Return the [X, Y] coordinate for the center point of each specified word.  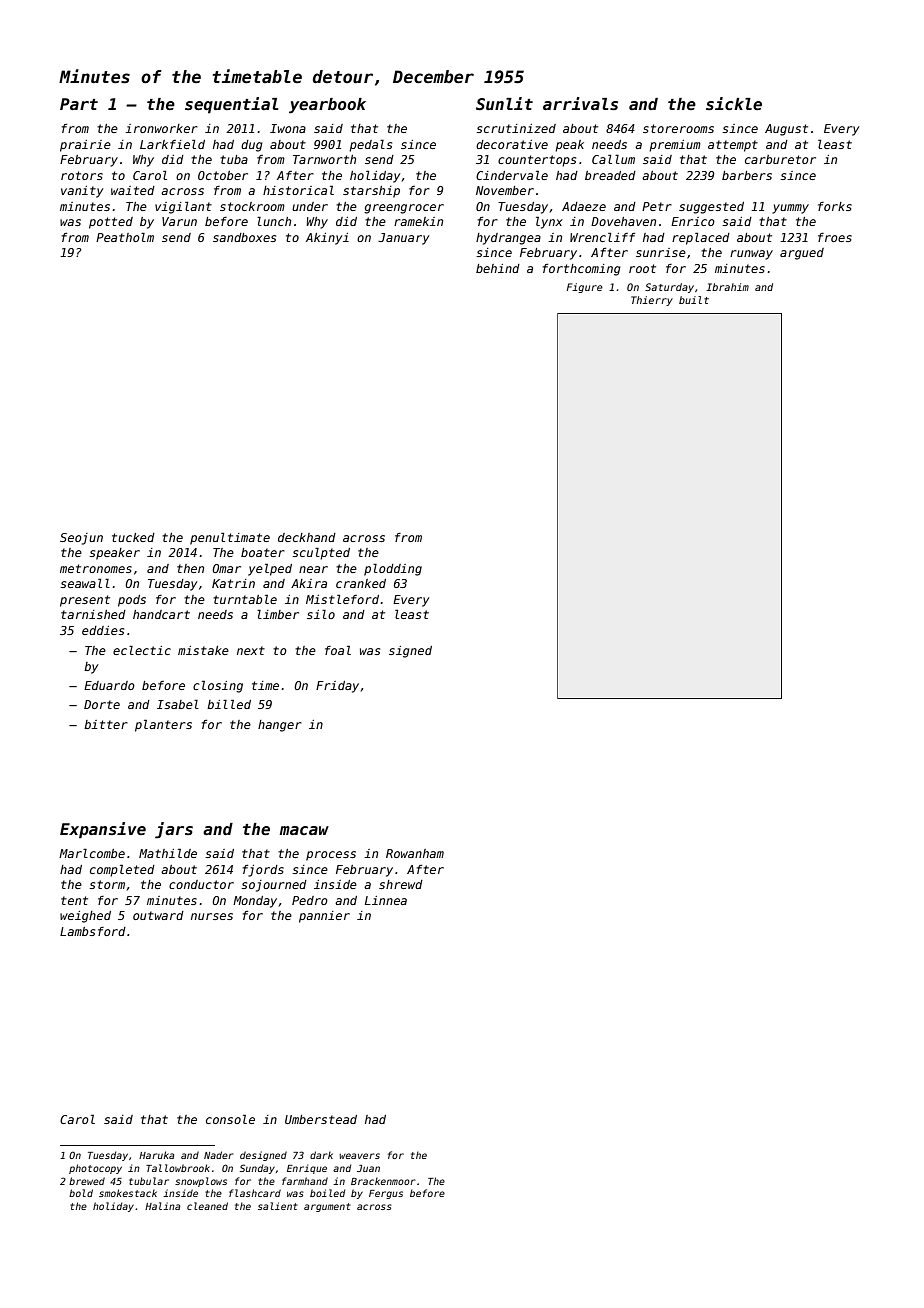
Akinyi [327, 239]
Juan [368, 1168]
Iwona [288, 128]
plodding [393, 570]
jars [174, 830]
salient [278, 1206]
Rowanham [415, 853]
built [694, 300]
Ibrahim [727, 287]
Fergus [386, 1194]
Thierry [652, 301]
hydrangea [508, 239]
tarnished [93, 614]
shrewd [401, 884]
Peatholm [125, 237]
